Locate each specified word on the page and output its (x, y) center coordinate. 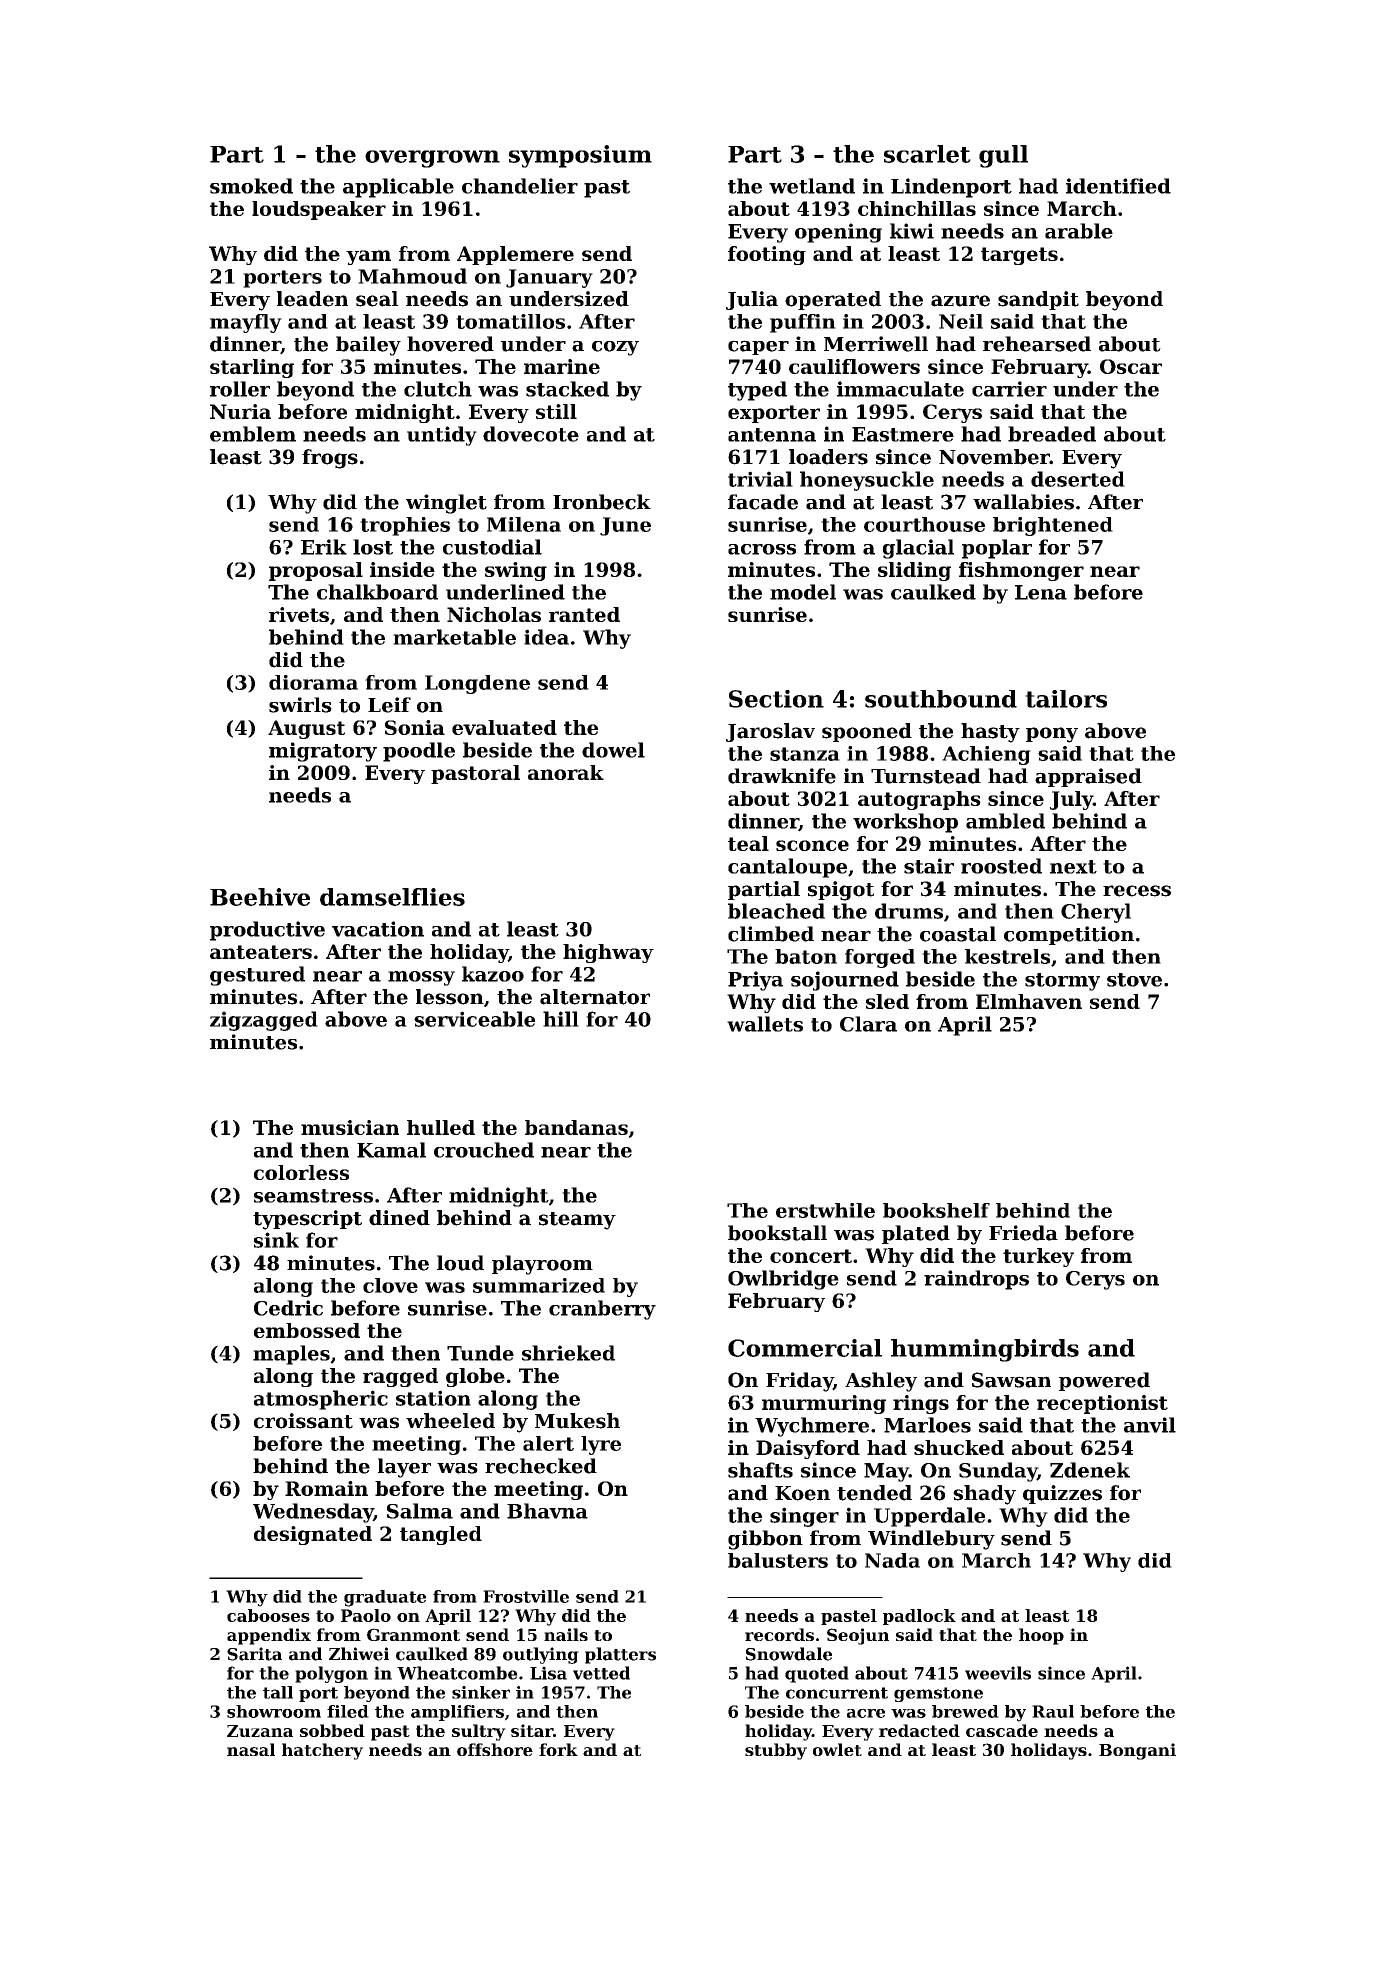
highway (608, 953)
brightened (1053, 526)
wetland (812, 186)
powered (1104, 1381)
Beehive (260, 897)
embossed (307, 1330)
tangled (441, 1535)
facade (763, 502)
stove (1134, 980)
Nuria (240, 411)
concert (811, 1256)
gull (1003, 156)
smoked (251, 186)
